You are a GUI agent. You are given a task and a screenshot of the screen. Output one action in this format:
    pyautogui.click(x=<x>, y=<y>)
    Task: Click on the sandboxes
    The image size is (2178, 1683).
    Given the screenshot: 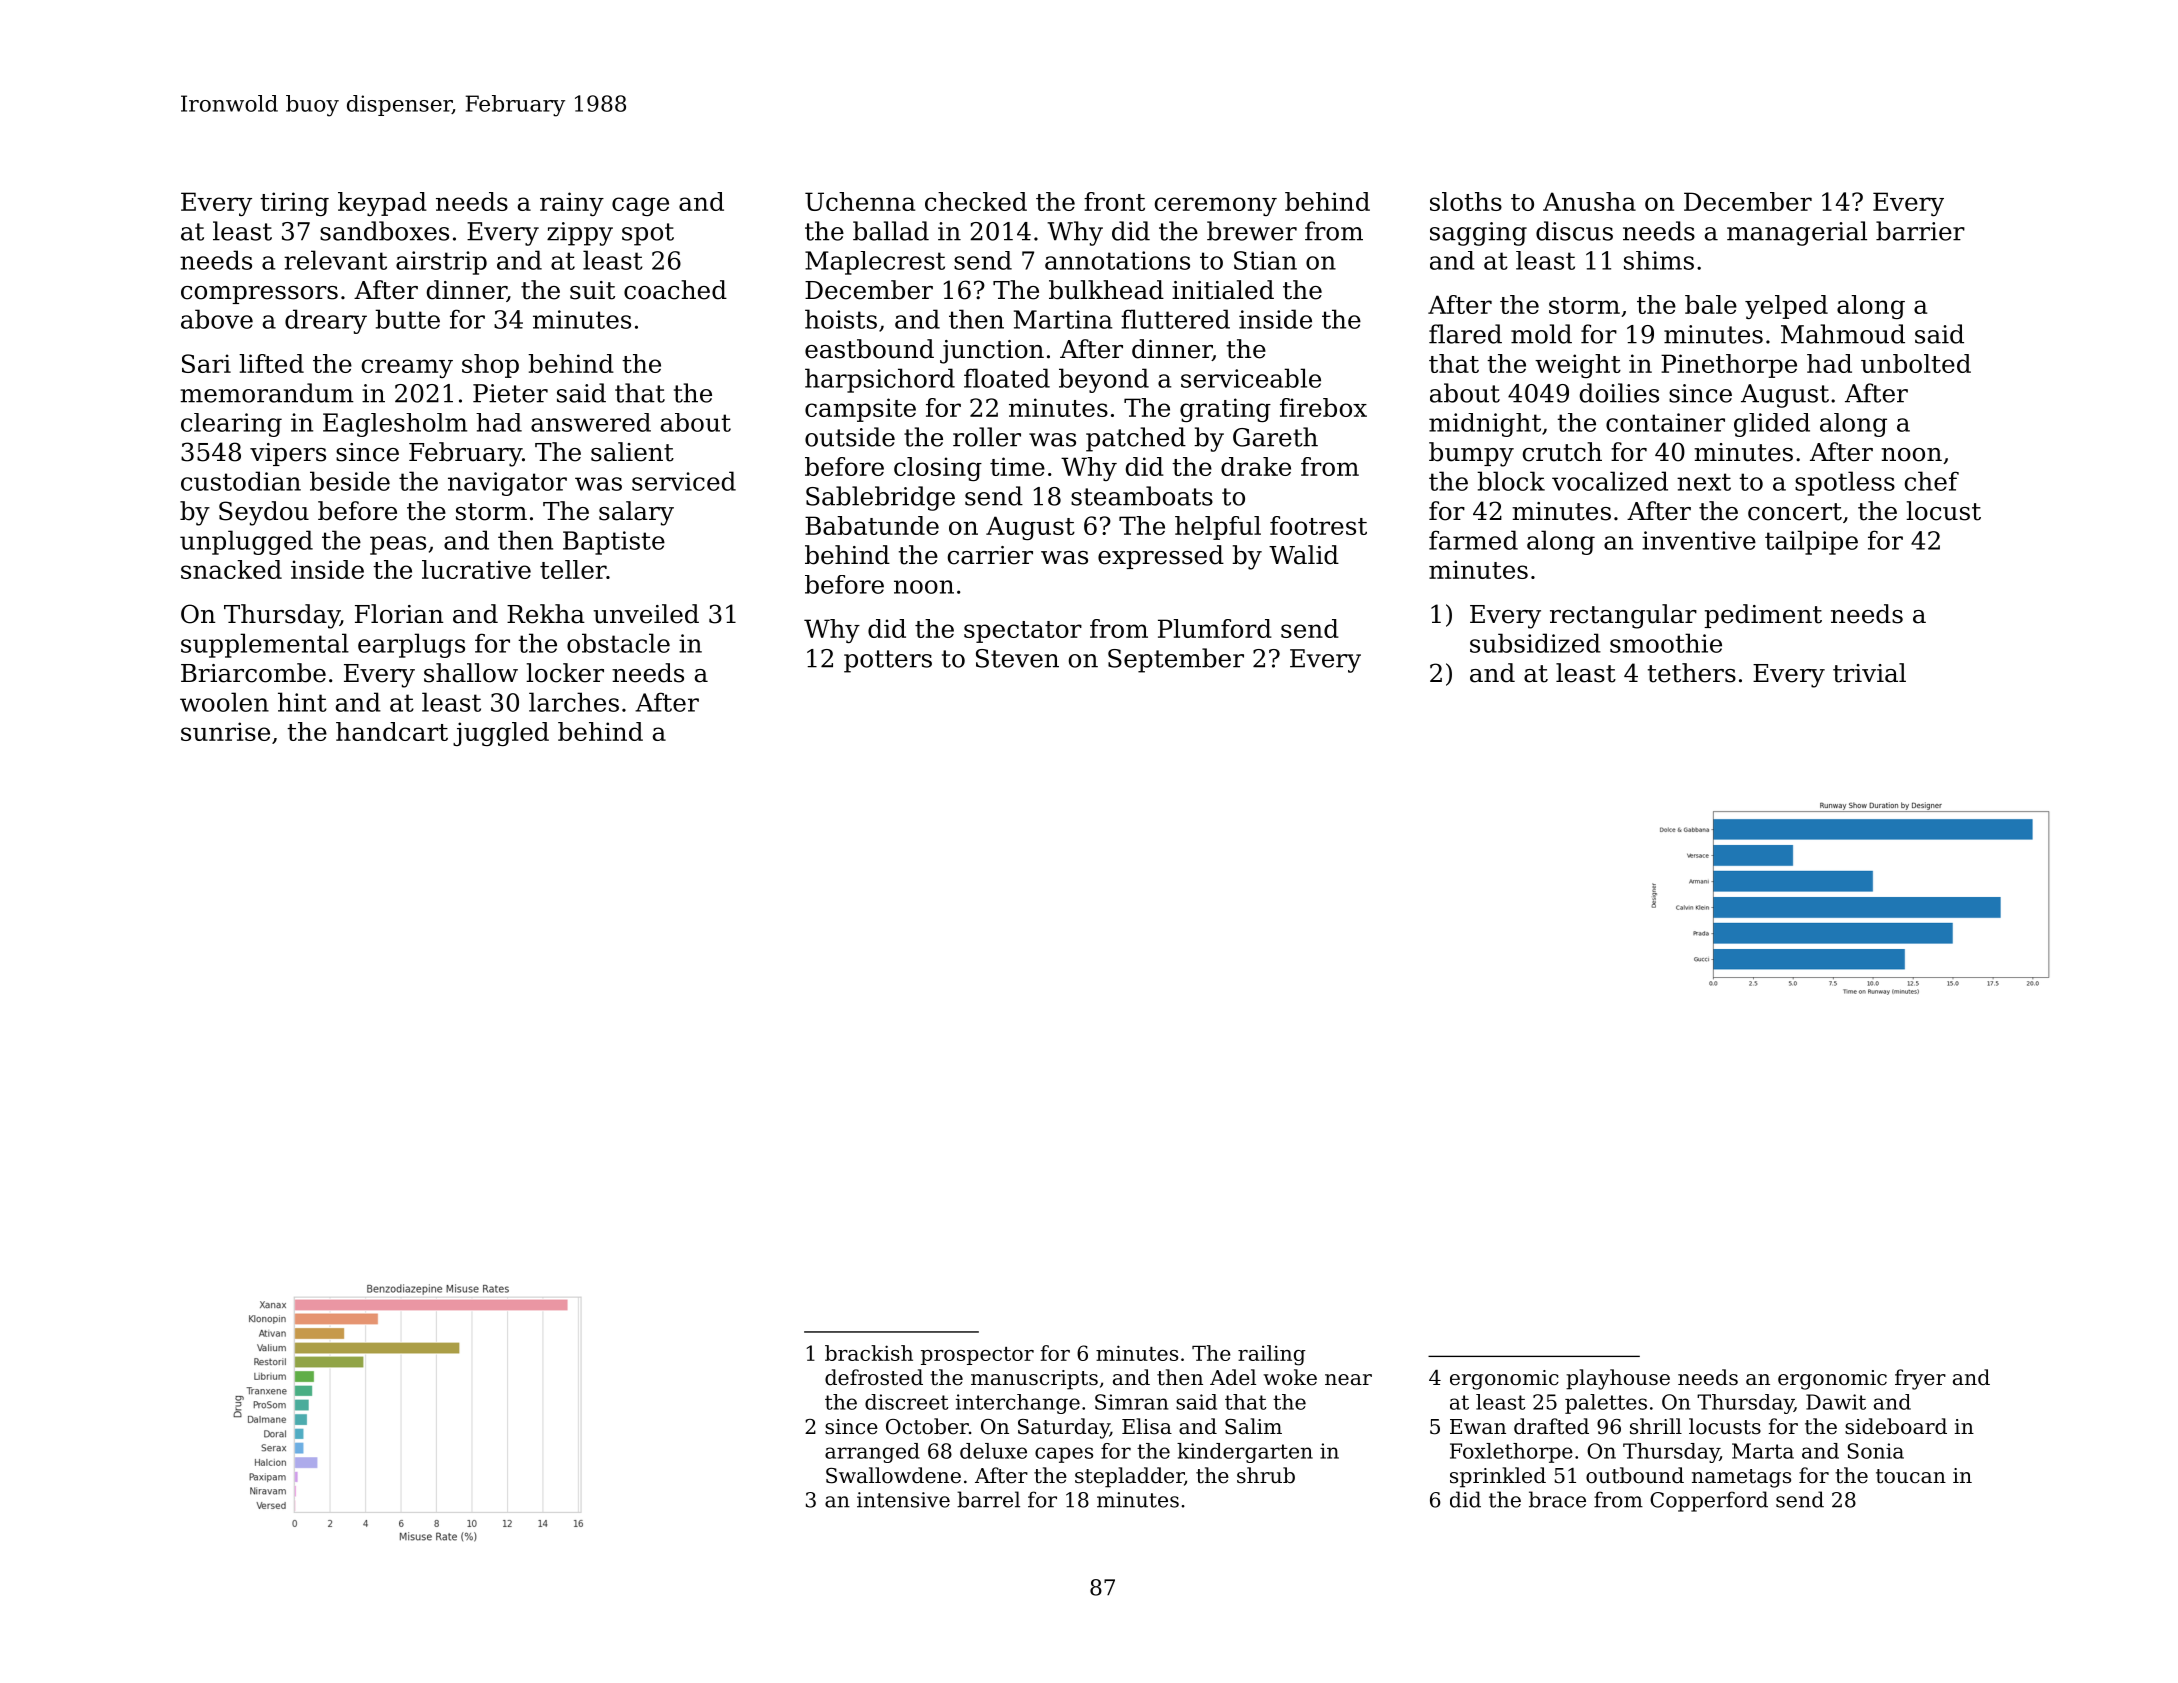 What is the action you would take?
    pyautogui.click(x=384, y=231)
